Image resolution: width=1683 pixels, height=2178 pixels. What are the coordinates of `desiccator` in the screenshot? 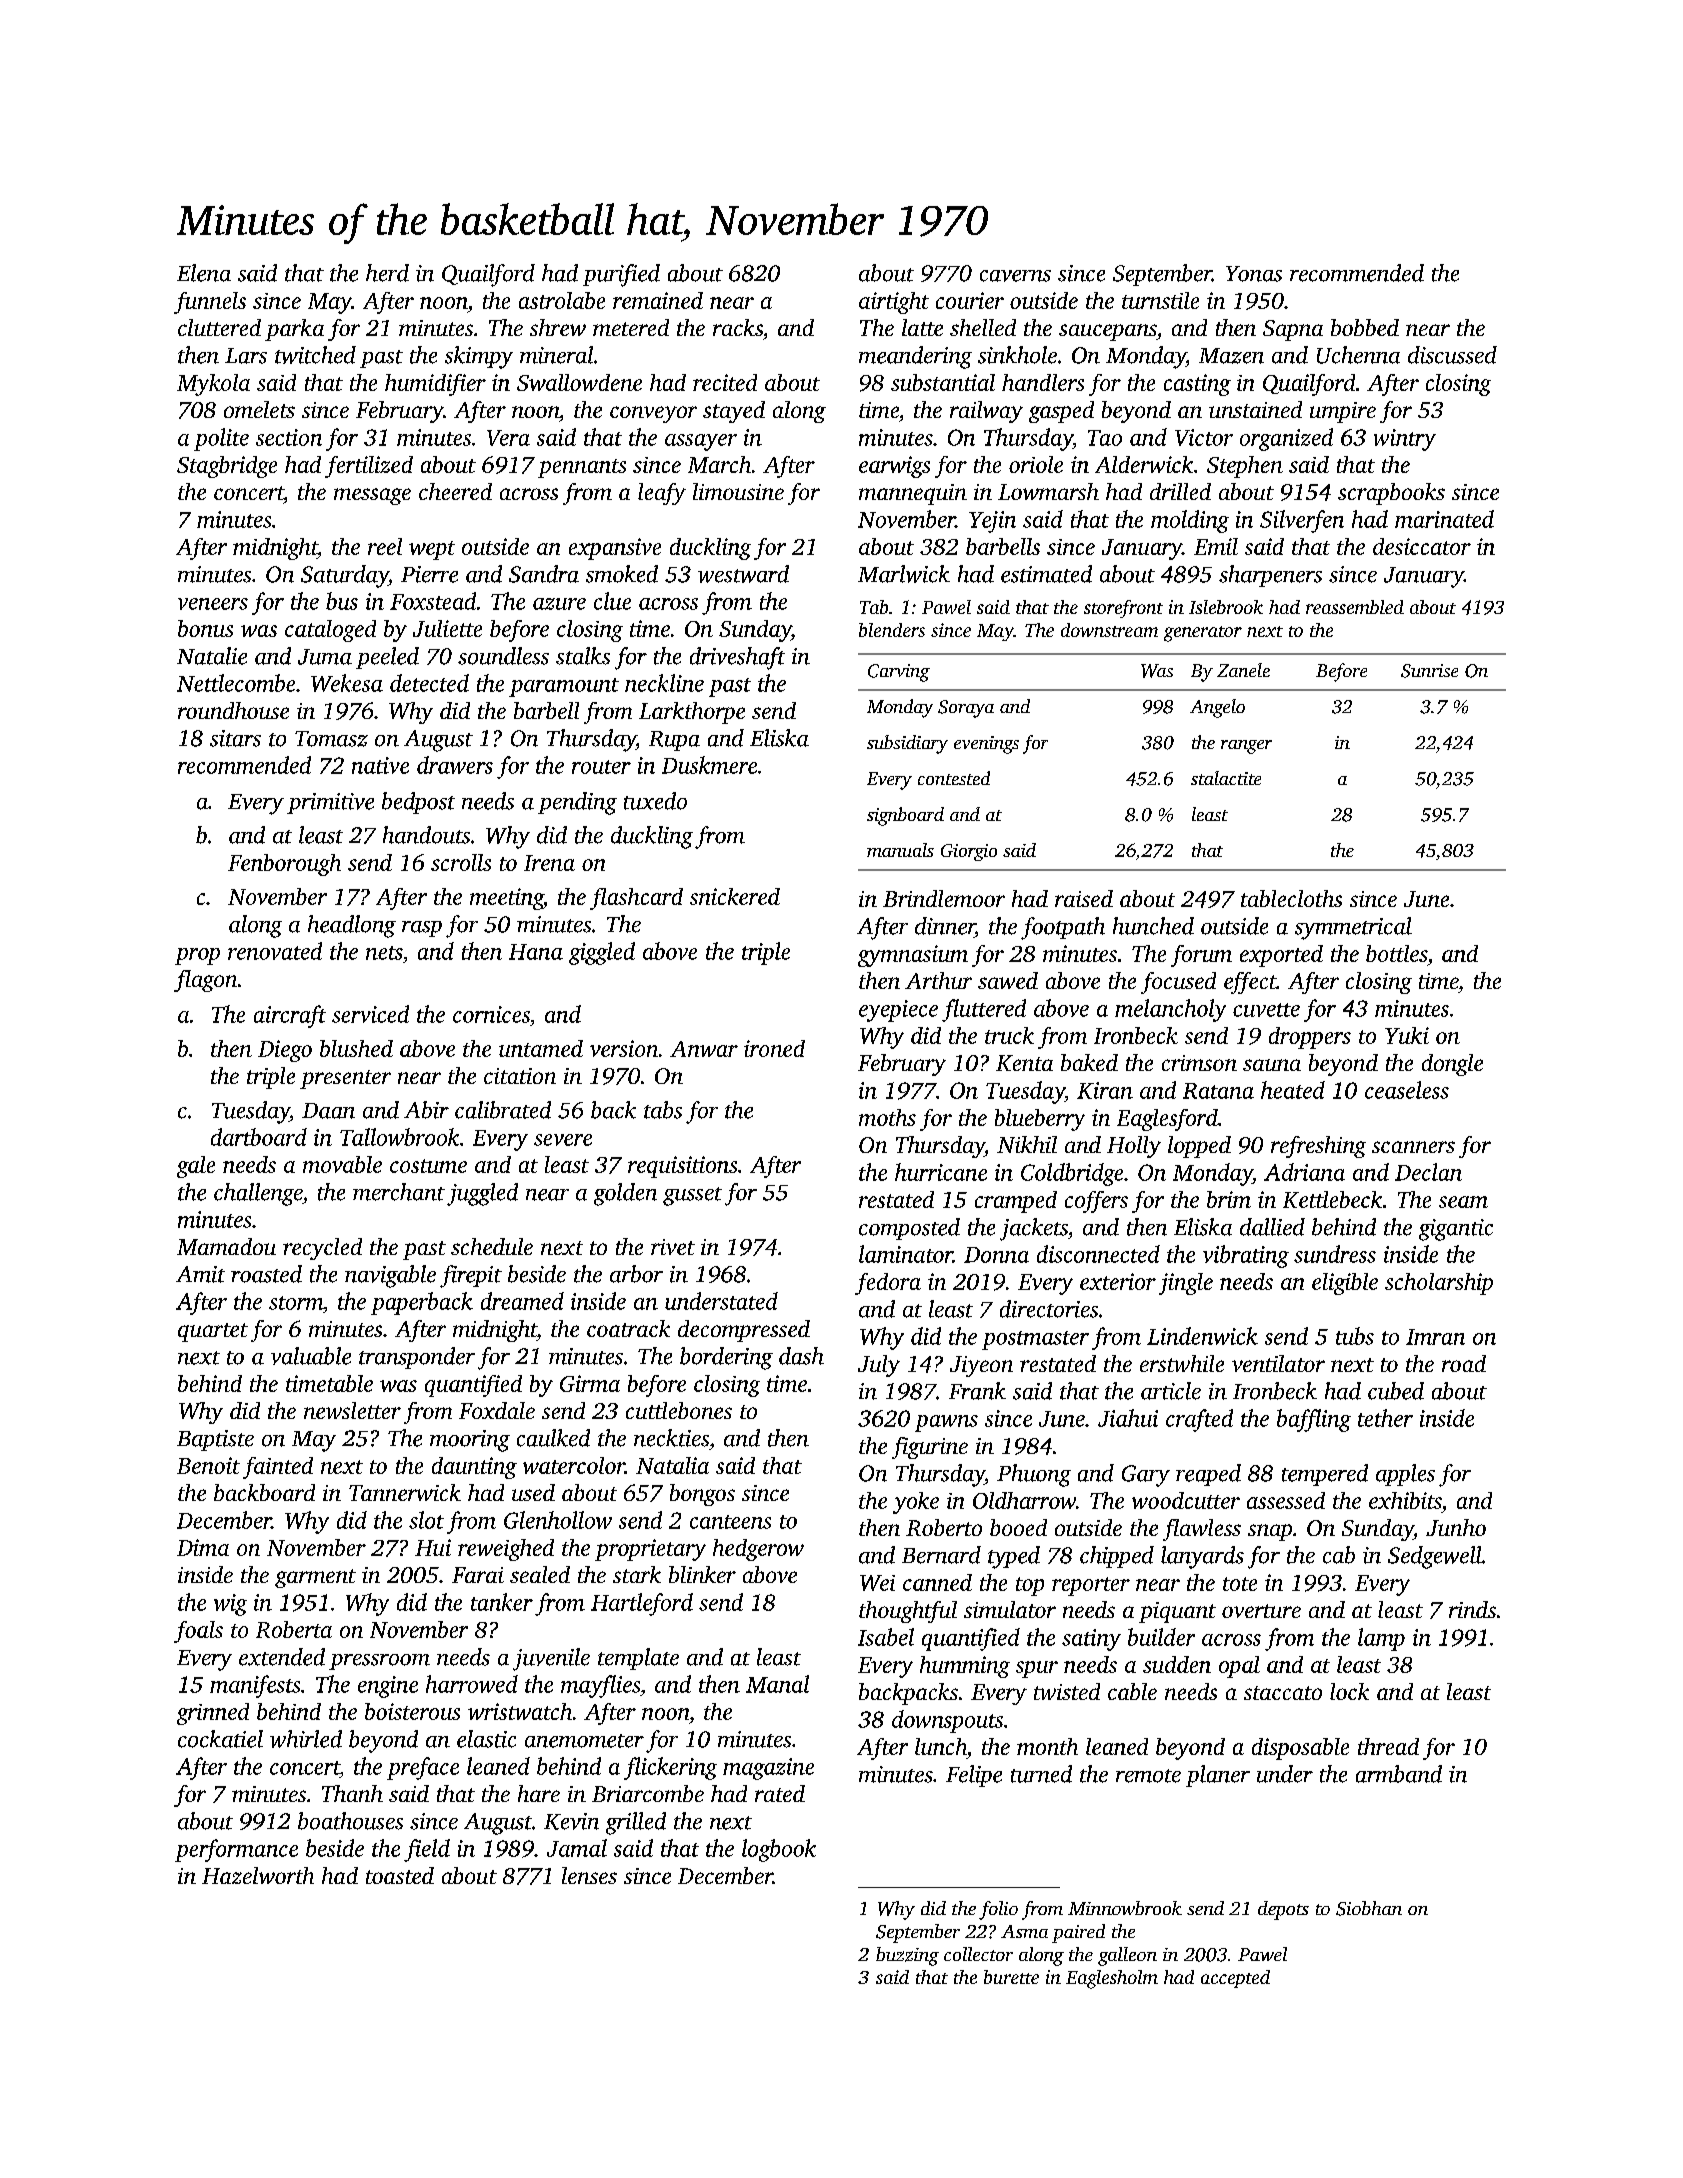 It's located at (1422, 546).
